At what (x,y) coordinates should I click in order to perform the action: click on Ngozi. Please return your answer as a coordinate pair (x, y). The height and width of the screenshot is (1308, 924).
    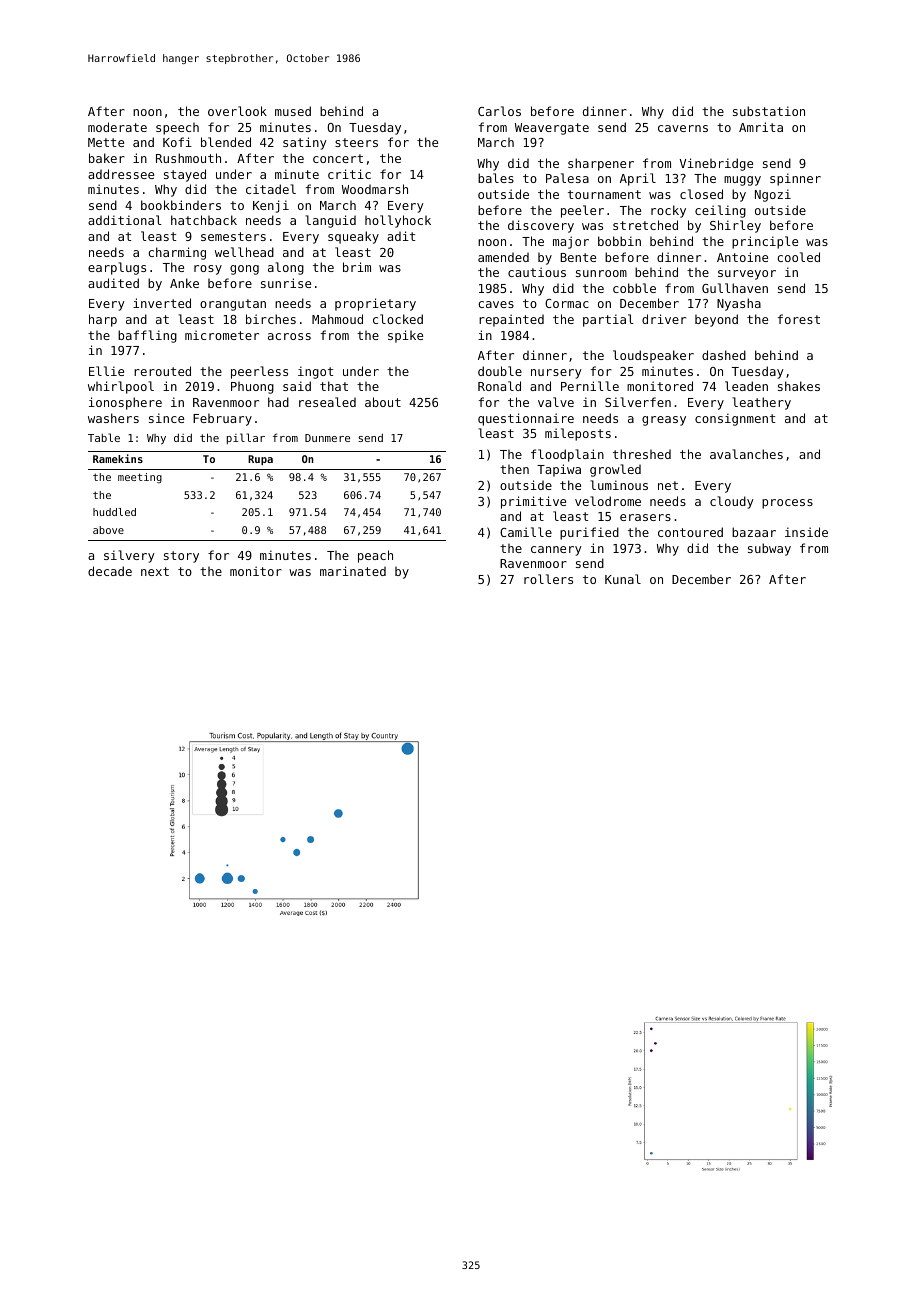
    Looking at the image, I should click on (773, 195).
